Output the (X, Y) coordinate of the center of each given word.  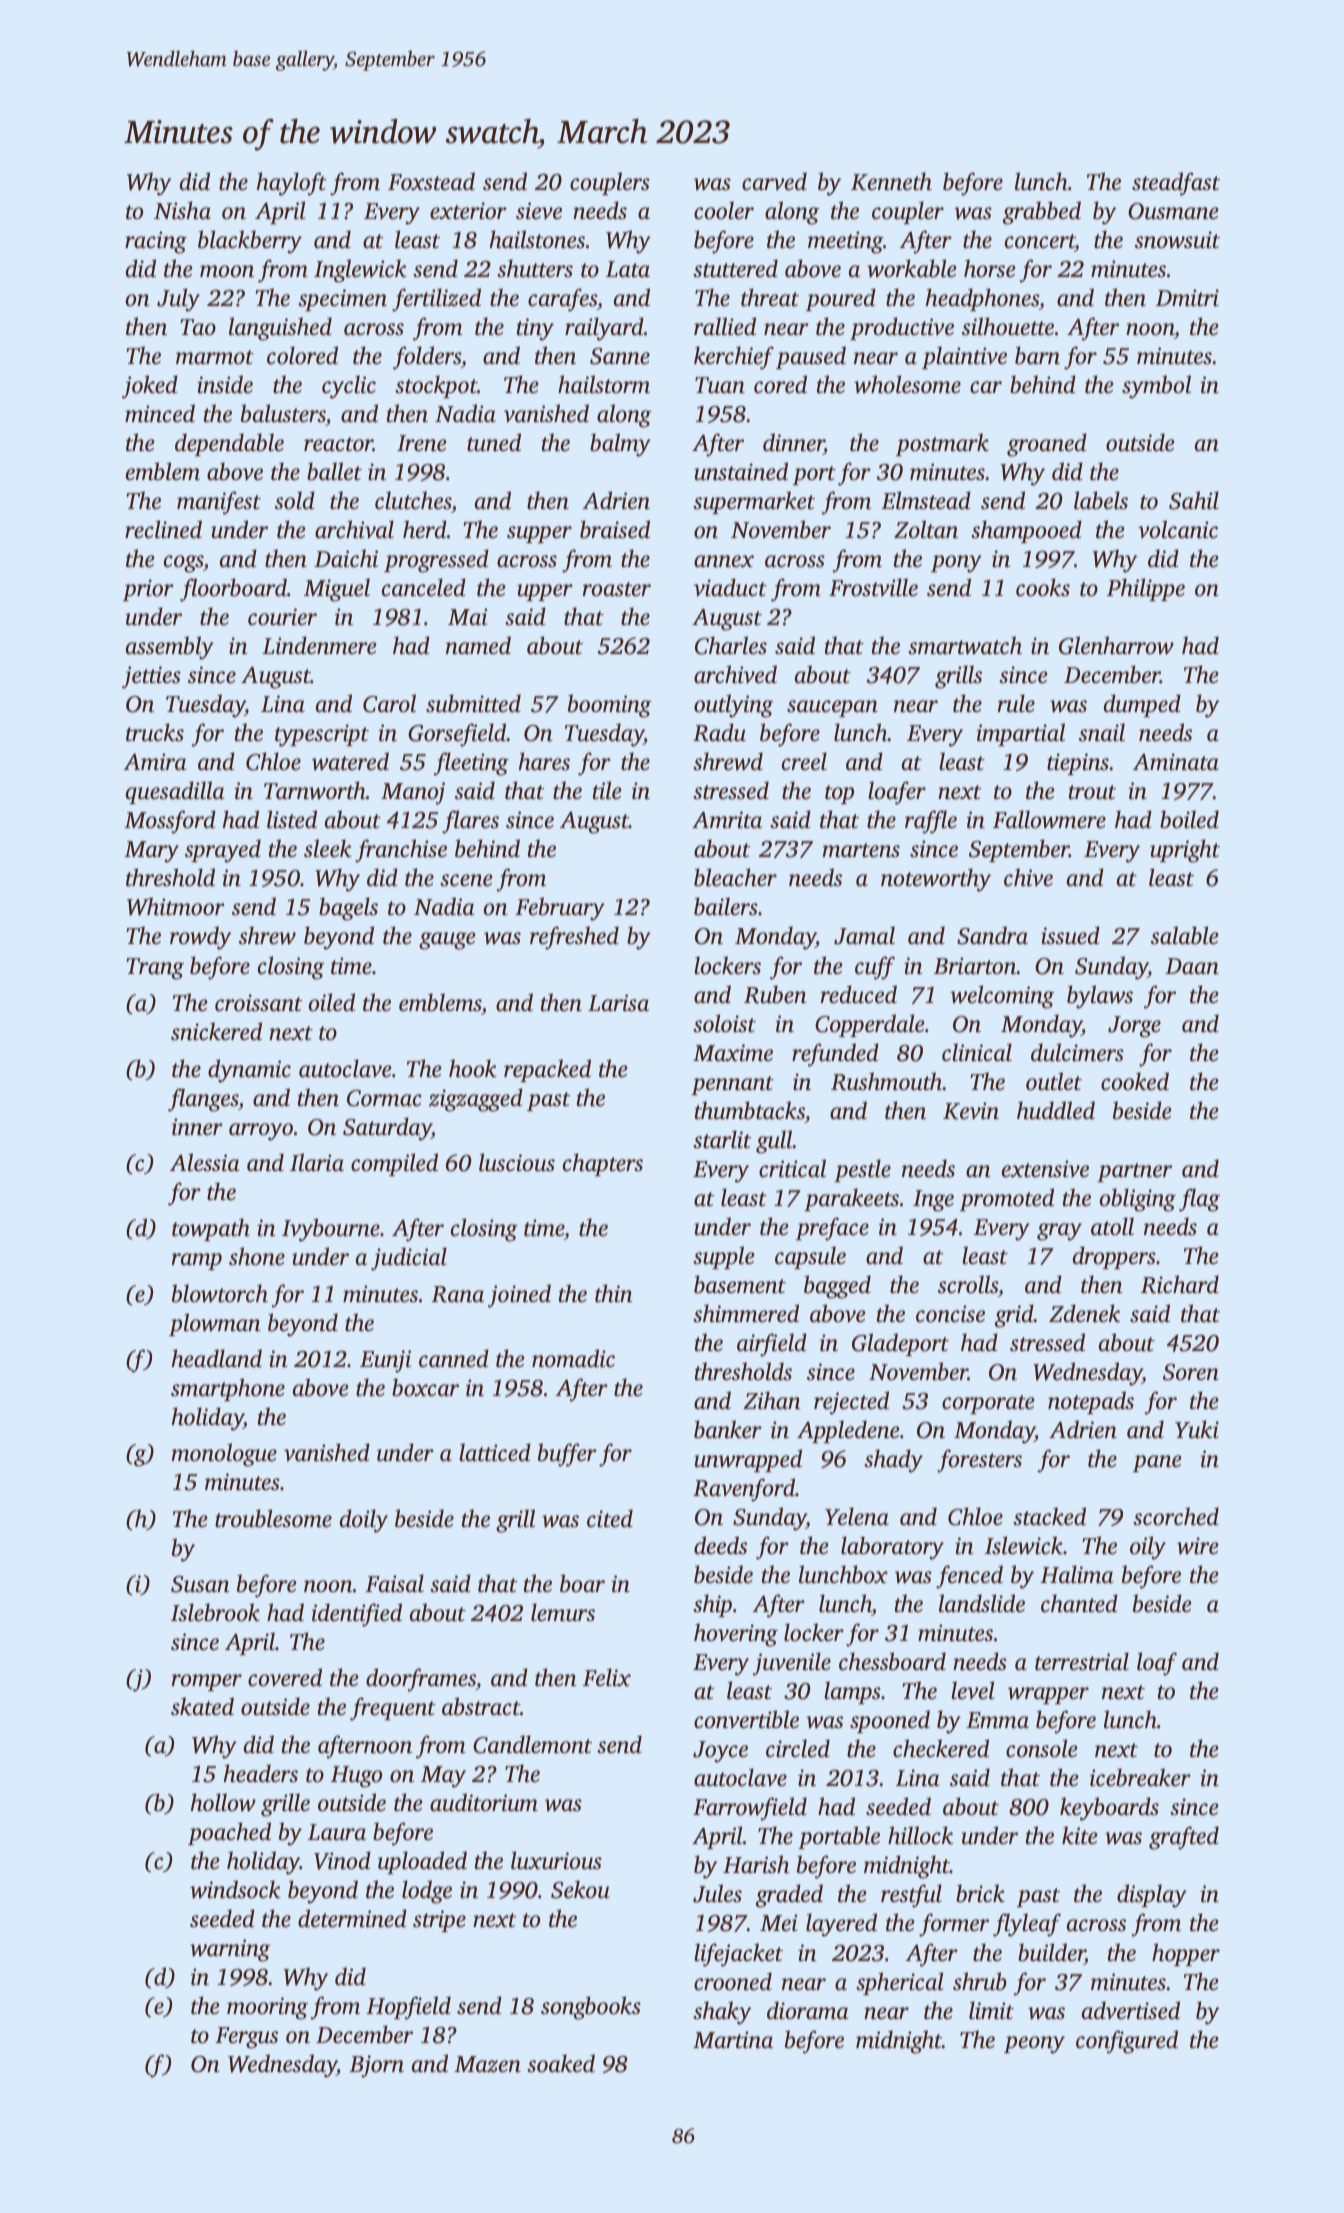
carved (774, 181)
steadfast (1176, 184)
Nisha (182, 210)
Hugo (356, 1777)
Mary (151, 852)
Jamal (864, 935)
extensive (1045, 1169)
